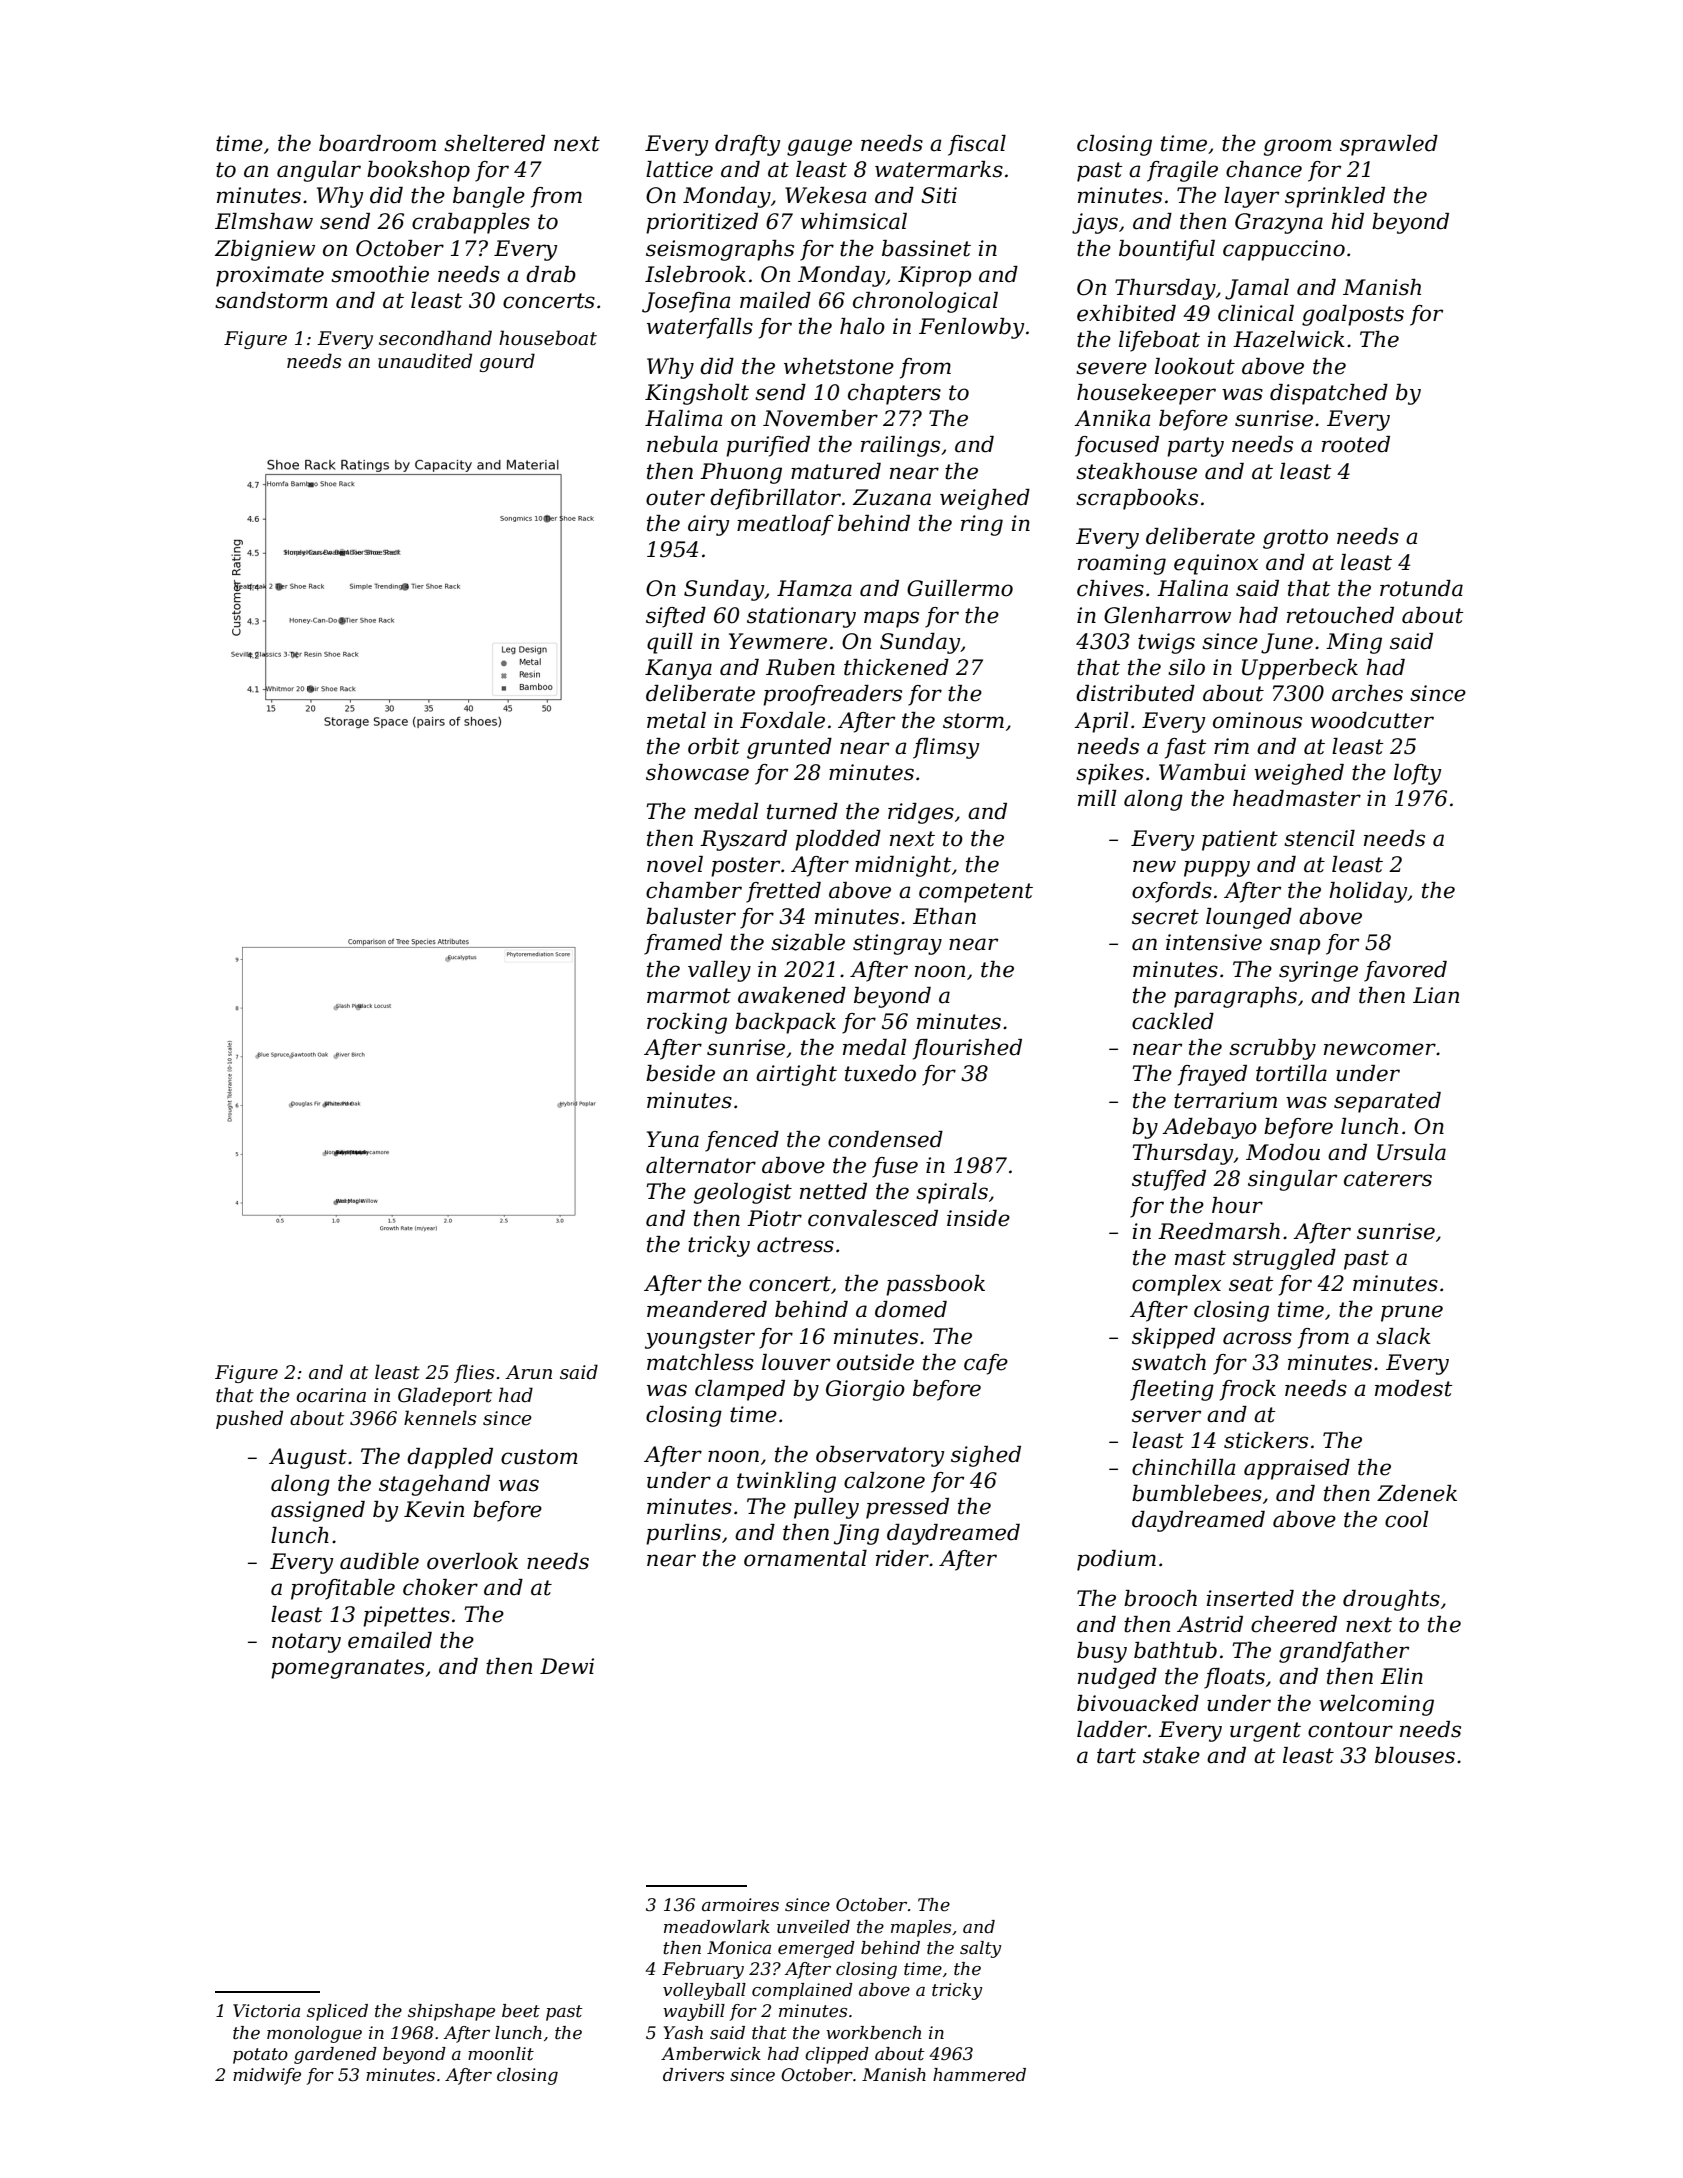  What do you see at coordinates (977, 145) in the screenshot?
I see `fiscal` at bounding box center [977, 145].
